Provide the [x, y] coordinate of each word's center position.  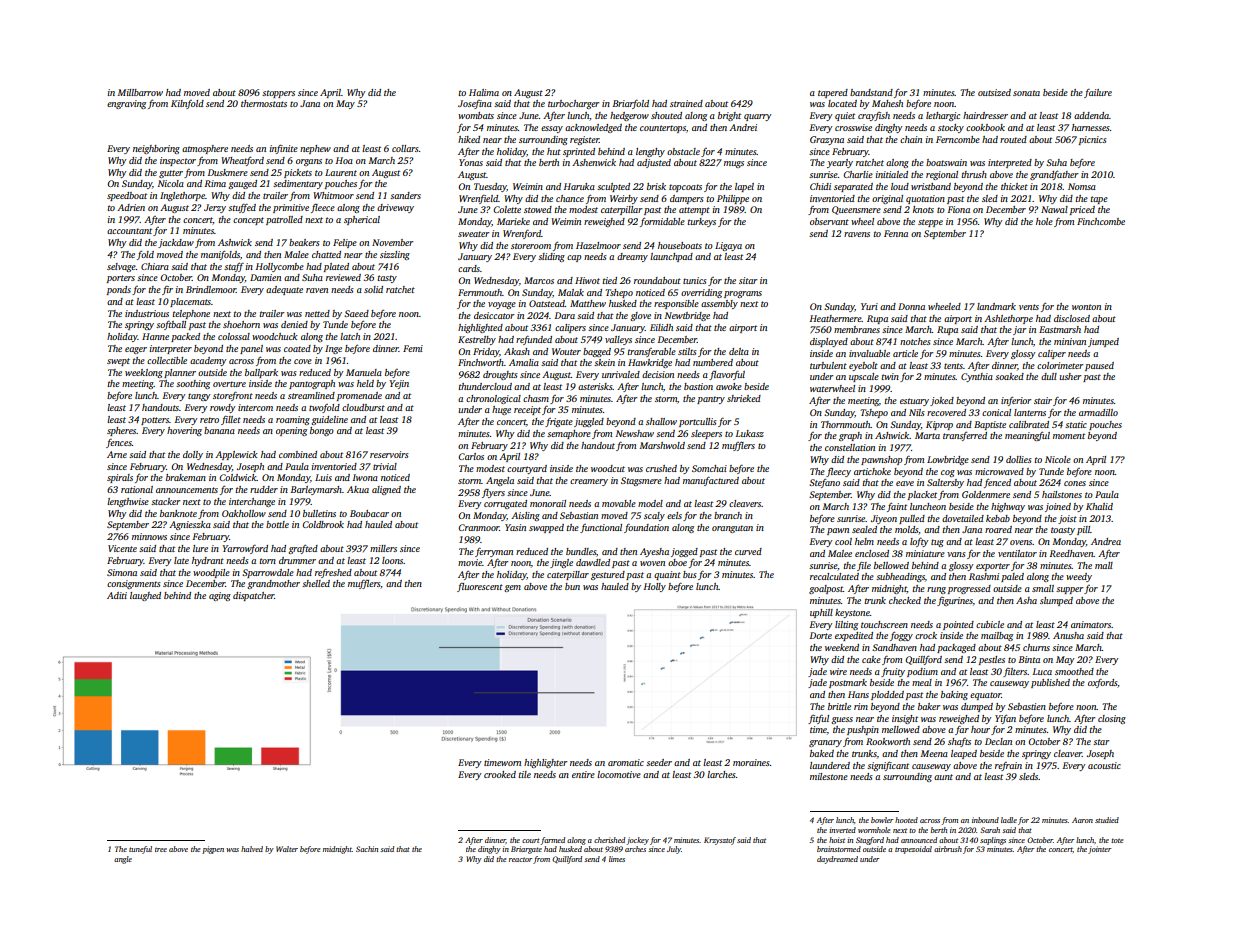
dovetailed [963, 518]
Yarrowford [245, 549]
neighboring [156, 149]
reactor [520, 859]
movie [470, 562]
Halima [484, 92]
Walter [287, 849]
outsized [994, 92]
